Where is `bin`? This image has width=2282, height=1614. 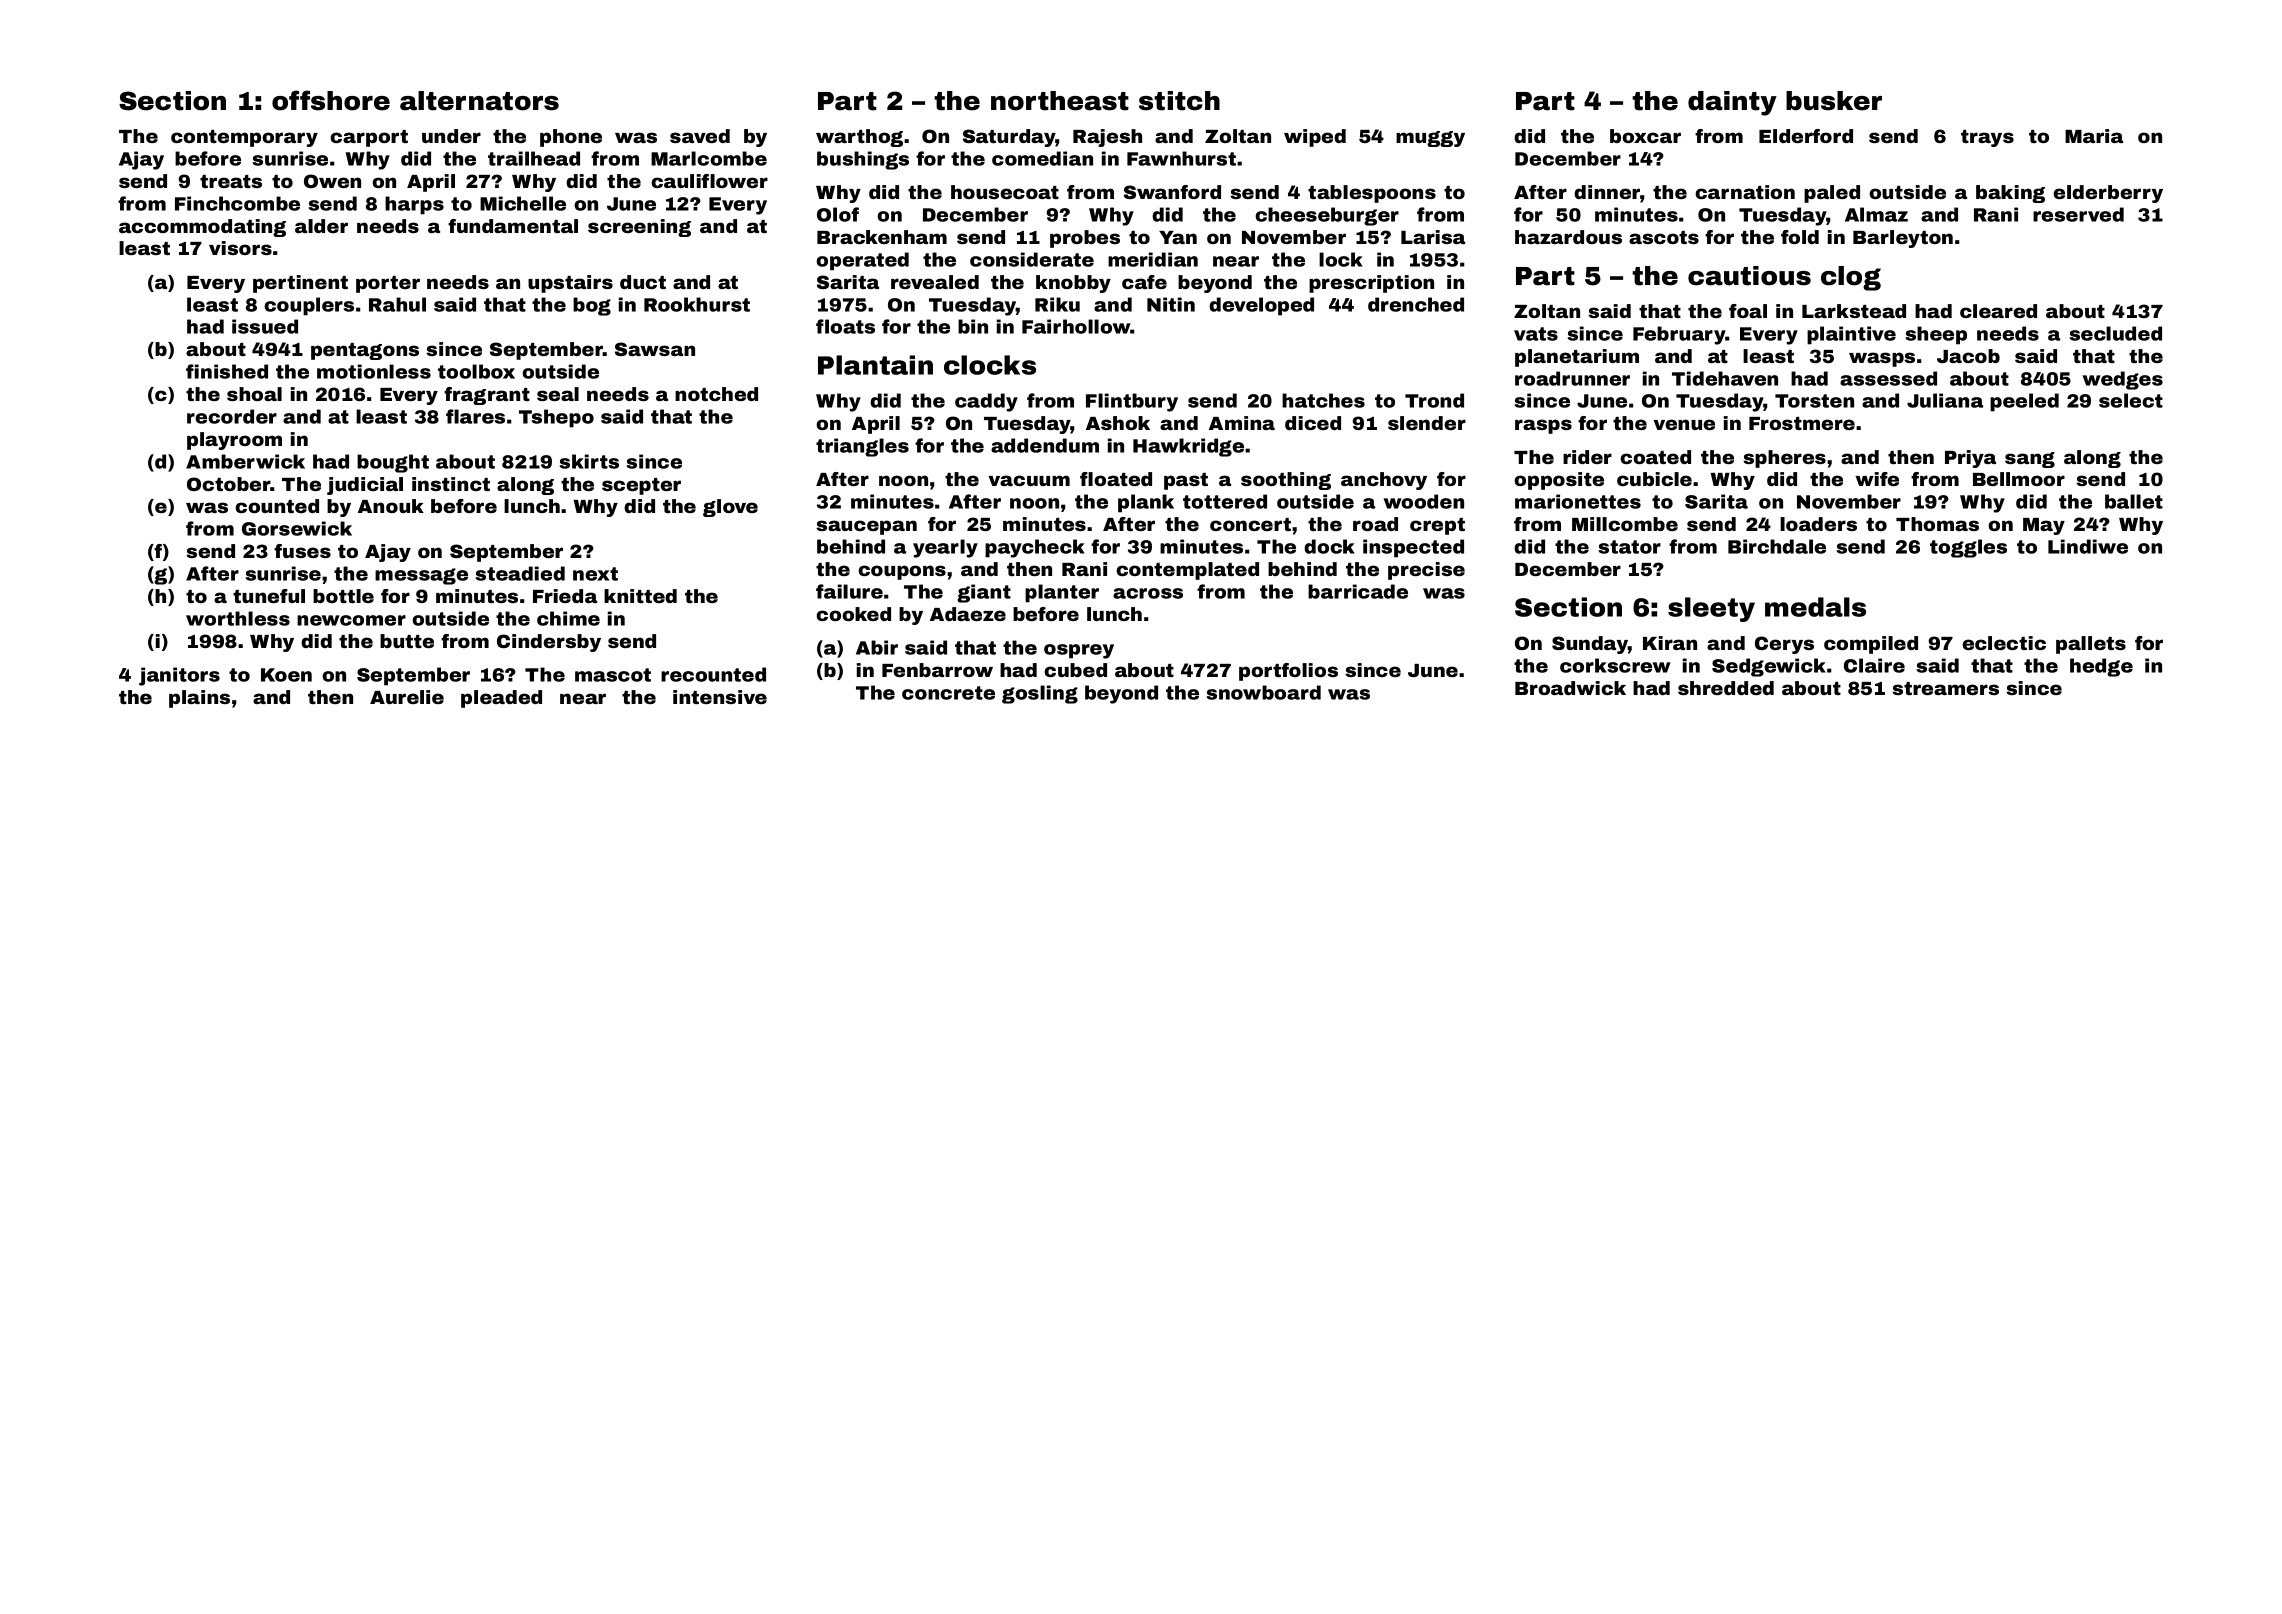 bin is located at coordinates (973, 326).
